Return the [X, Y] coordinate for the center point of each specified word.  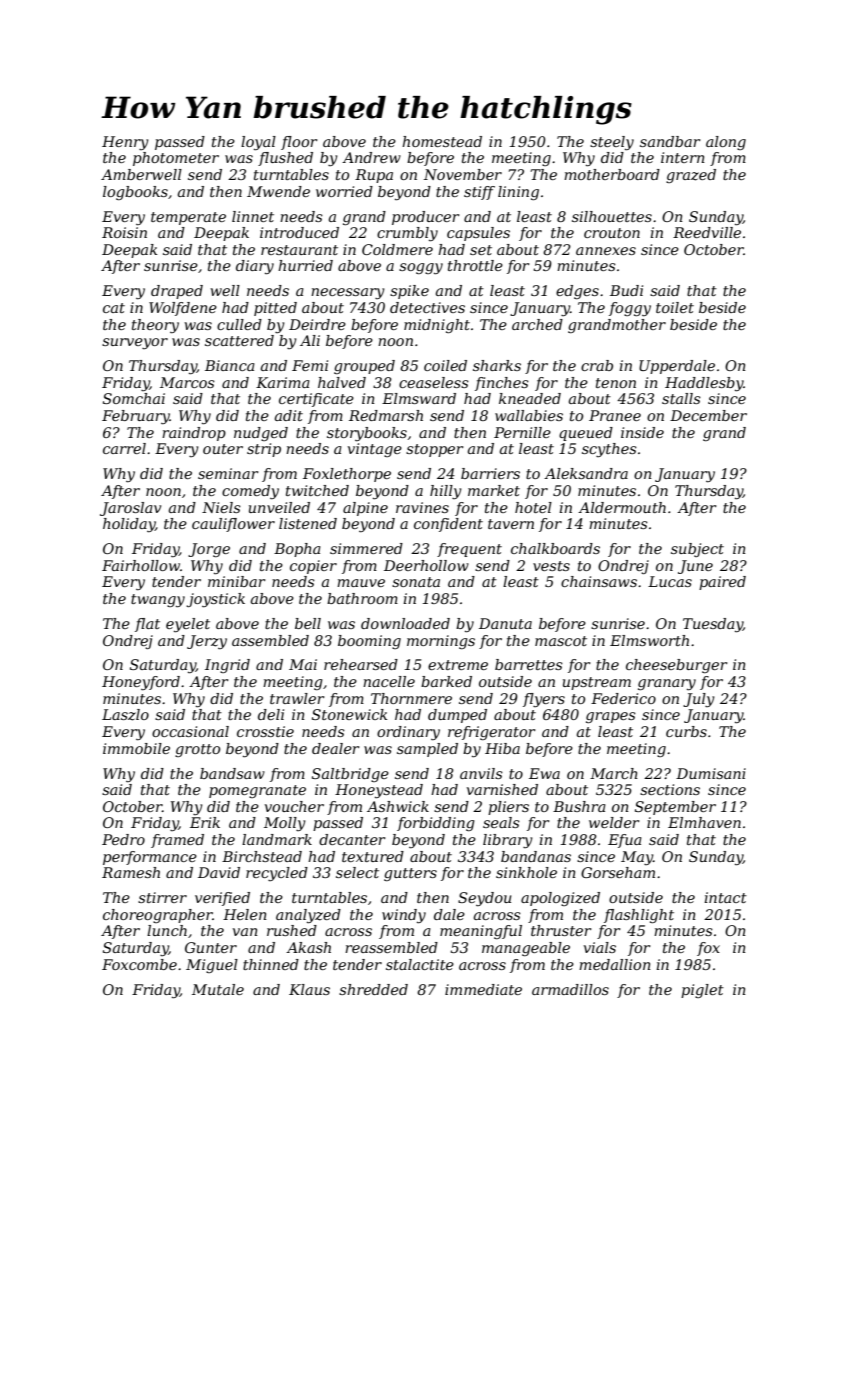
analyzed [308, 916]
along [726, 143]
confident [448, 525]
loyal [258, 143]
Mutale [218, 989]
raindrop [194, 434]
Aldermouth [622, 507]
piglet [702, 991]
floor [299, 143]
